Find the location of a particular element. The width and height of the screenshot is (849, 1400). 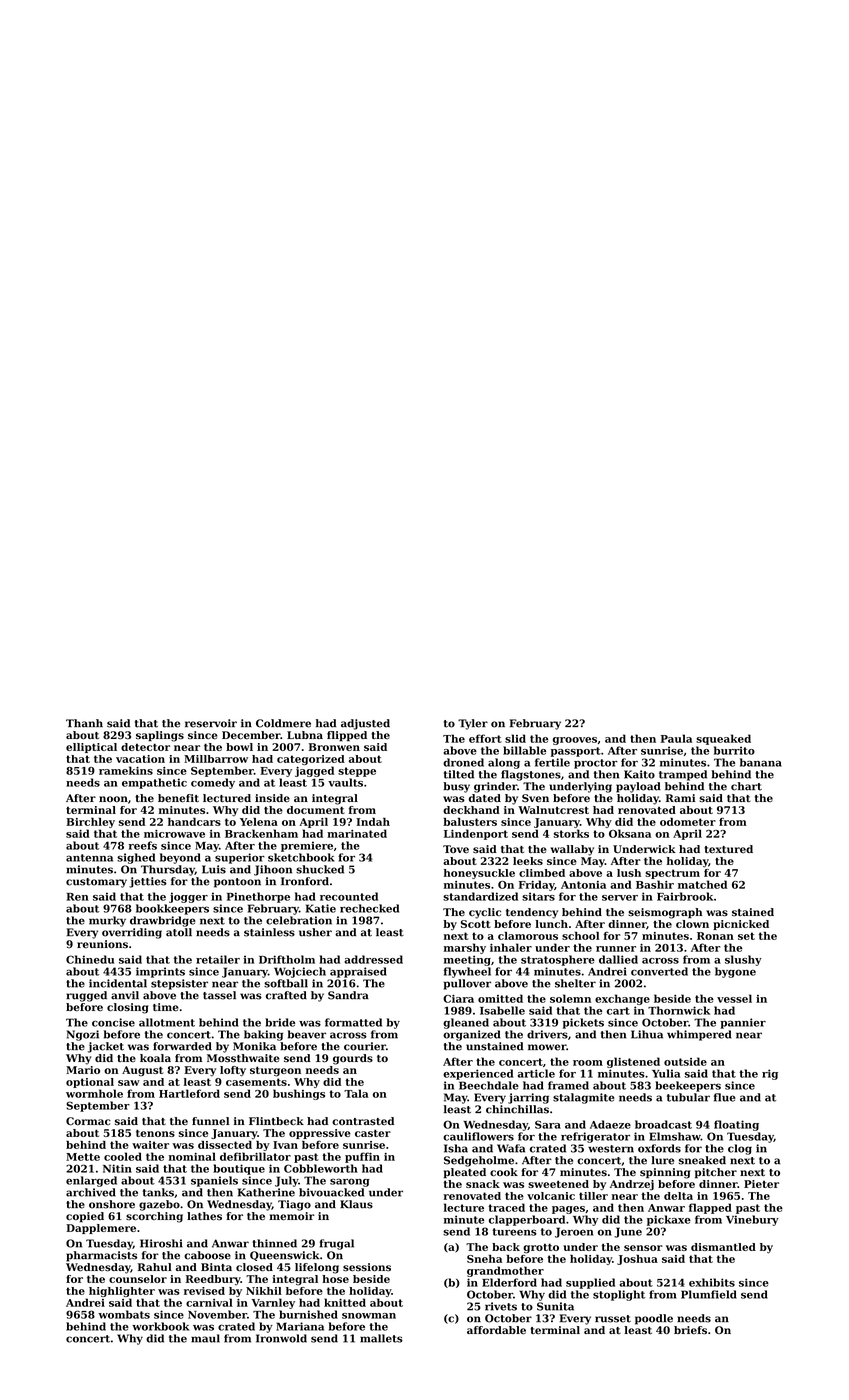

briefs is located at coordinates (690, 1330).
